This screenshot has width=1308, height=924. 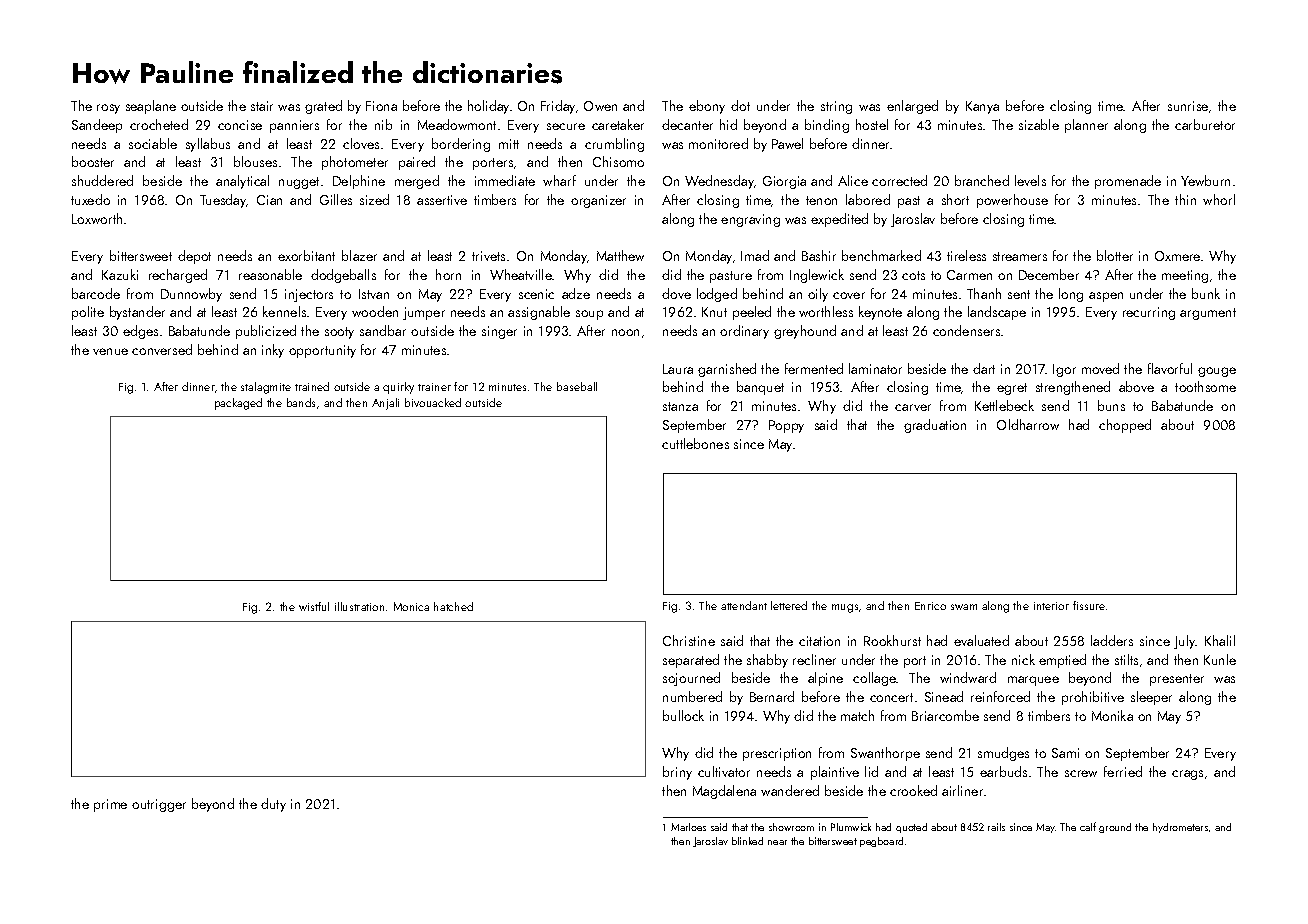 What do you see at coordinates (273, 351) in the screenshot?
I see `inky` at bounding box center [273, 351].
